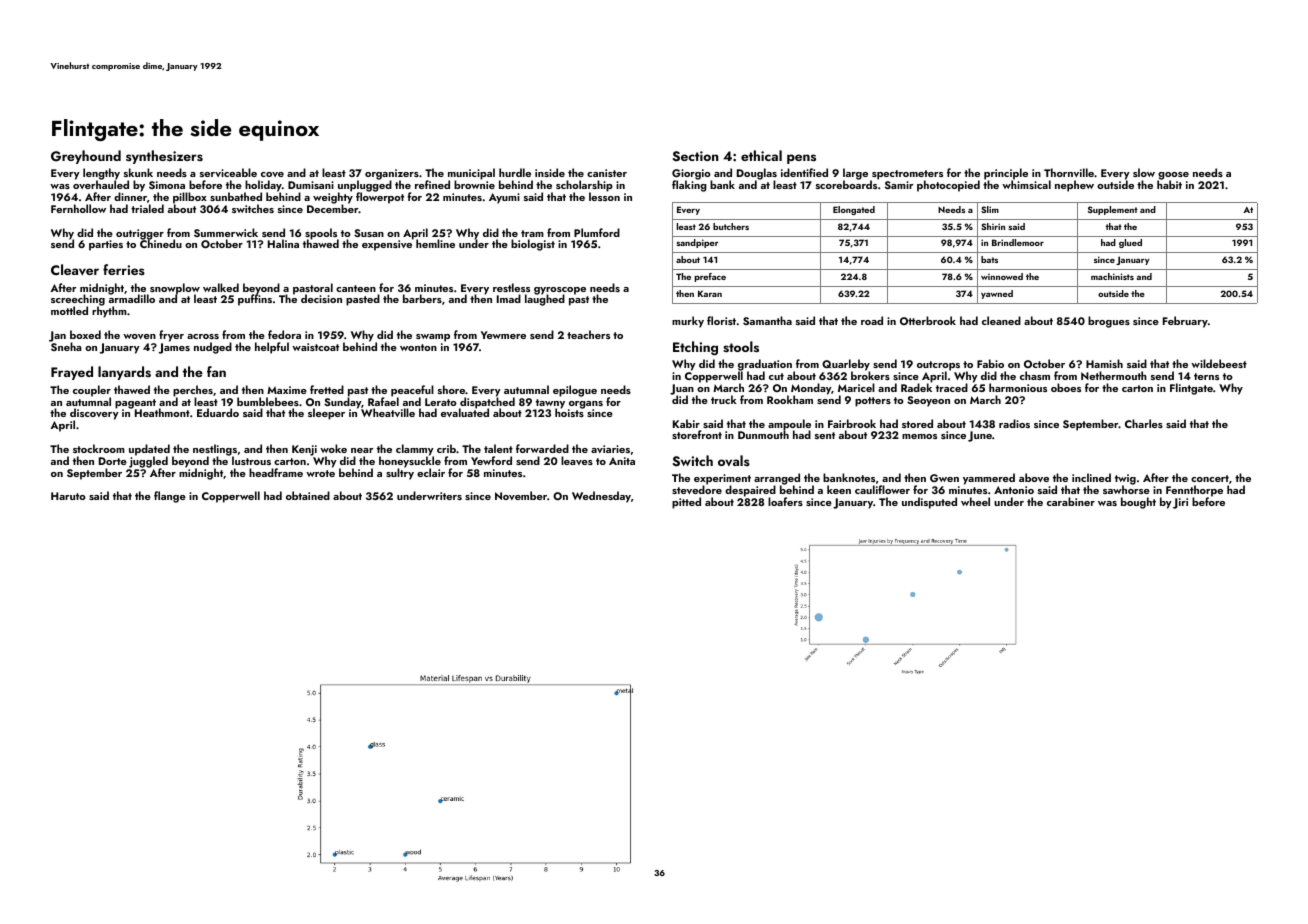  What do you see at coordinates (333, 199) in the document?
I see `weighty` at bounding box center [333, 199].
